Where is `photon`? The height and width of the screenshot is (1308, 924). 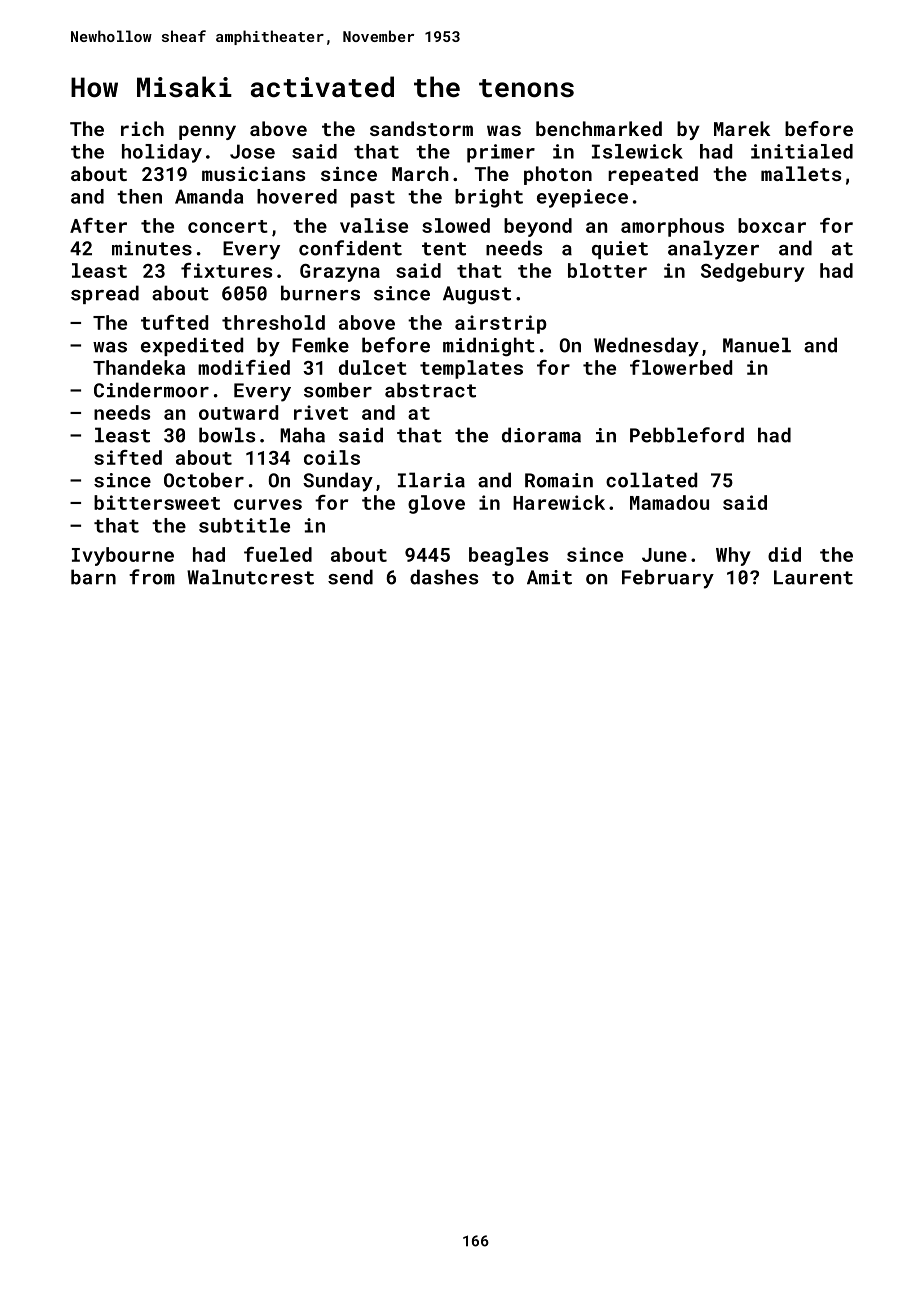 photon is located at coordinates (558, 175).
